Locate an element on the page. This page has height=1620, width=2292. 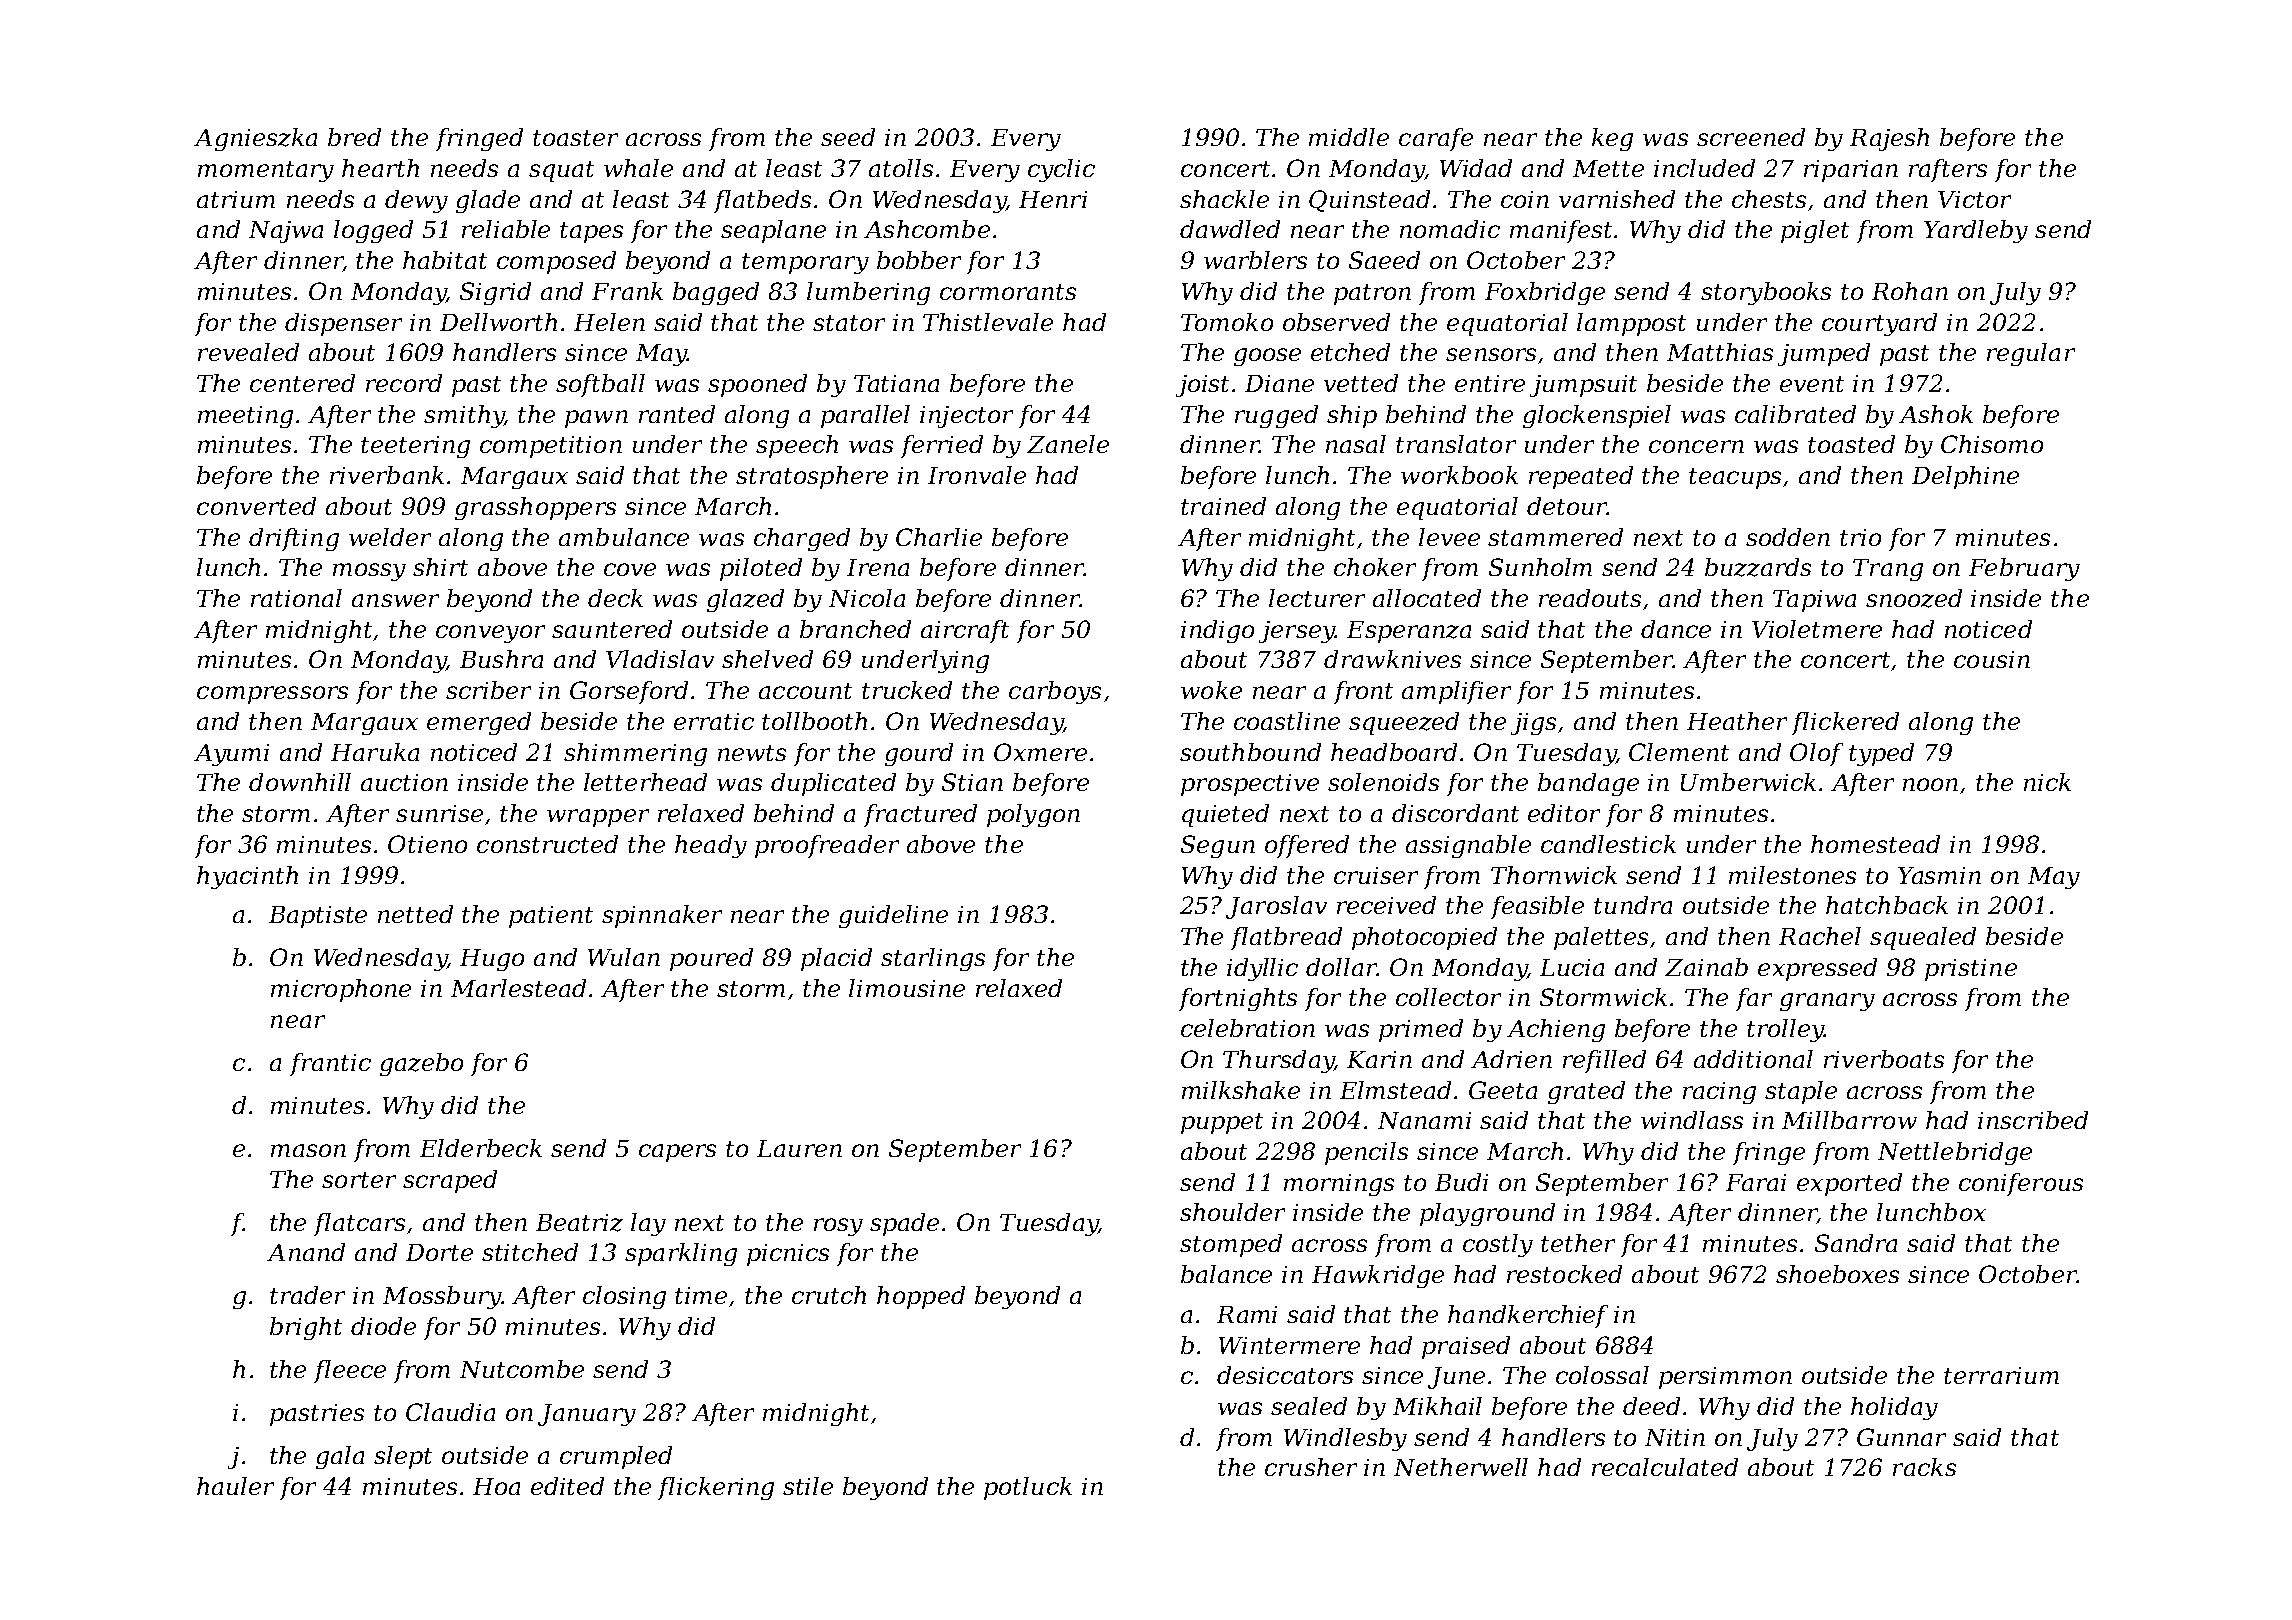
grasshoppers is located at coordinates (535, 508).
